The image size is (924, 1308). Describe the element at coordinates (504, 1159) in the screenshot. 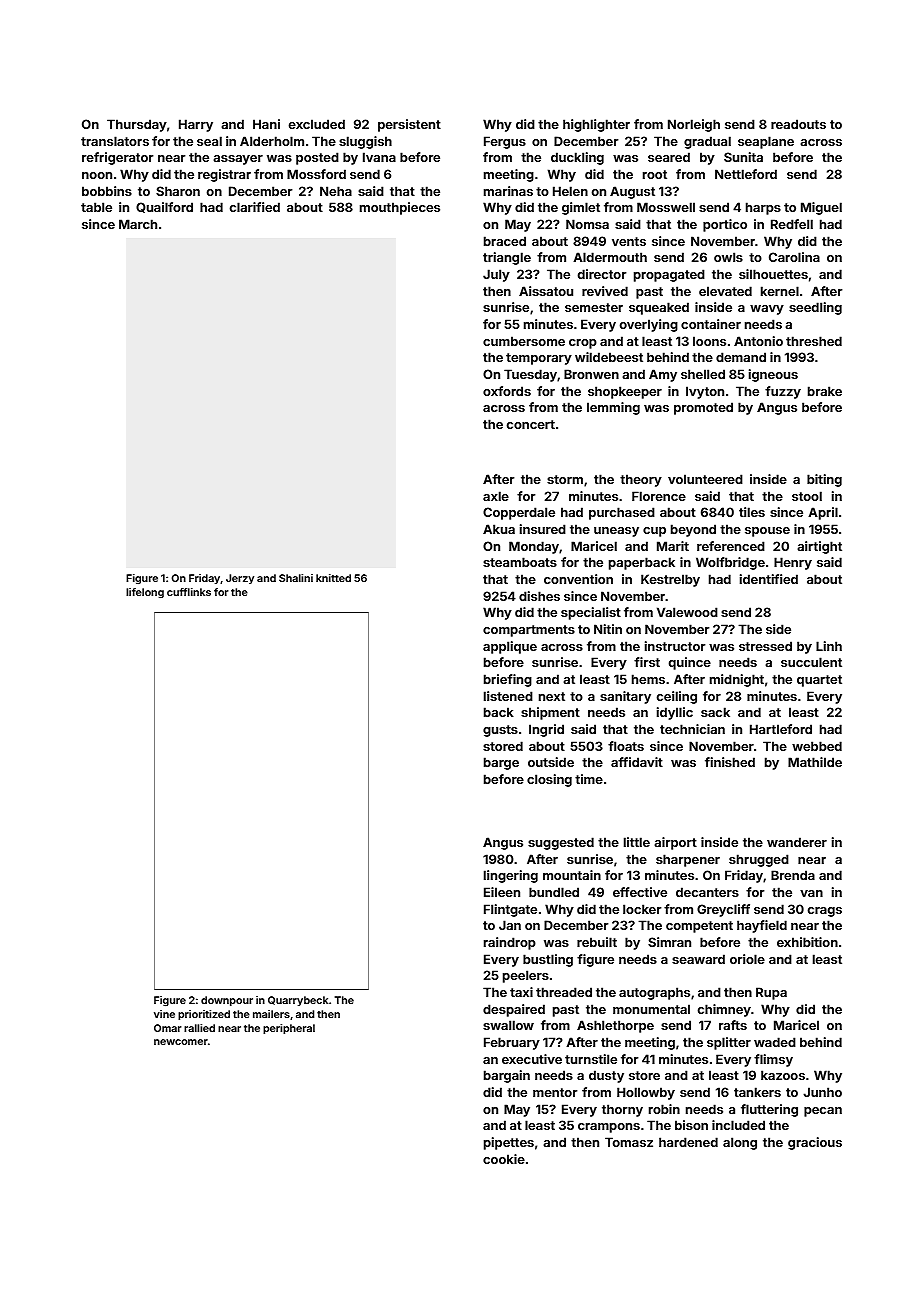

I see `cookie` at that location.
